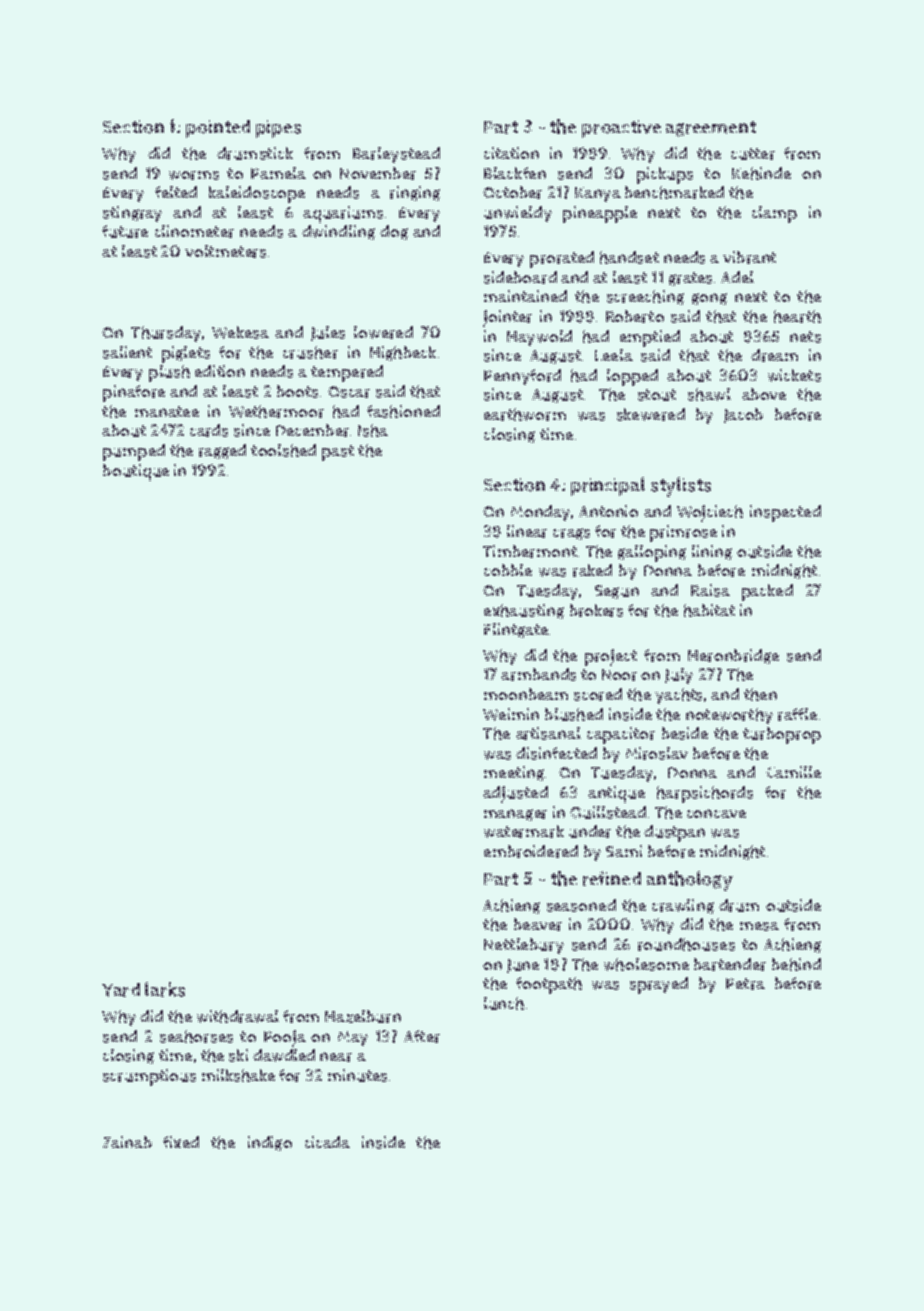 The width and height of the document is (924, 1311). Describe the element at coordinates (764, 394) in the document. I see `above` at that location.
